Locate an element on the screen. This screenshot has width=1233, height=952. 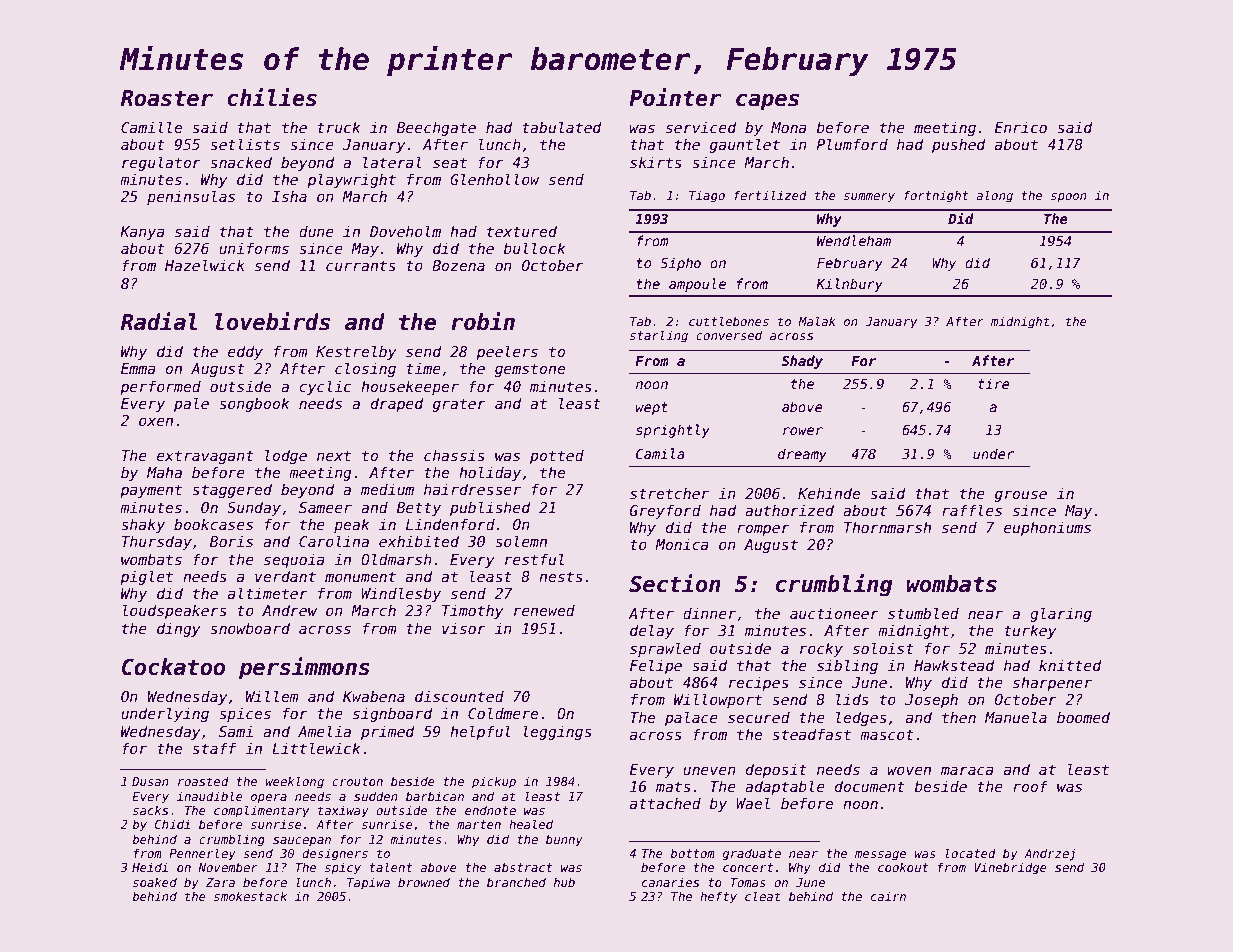
piglet is located at coordinates (146, 577).
